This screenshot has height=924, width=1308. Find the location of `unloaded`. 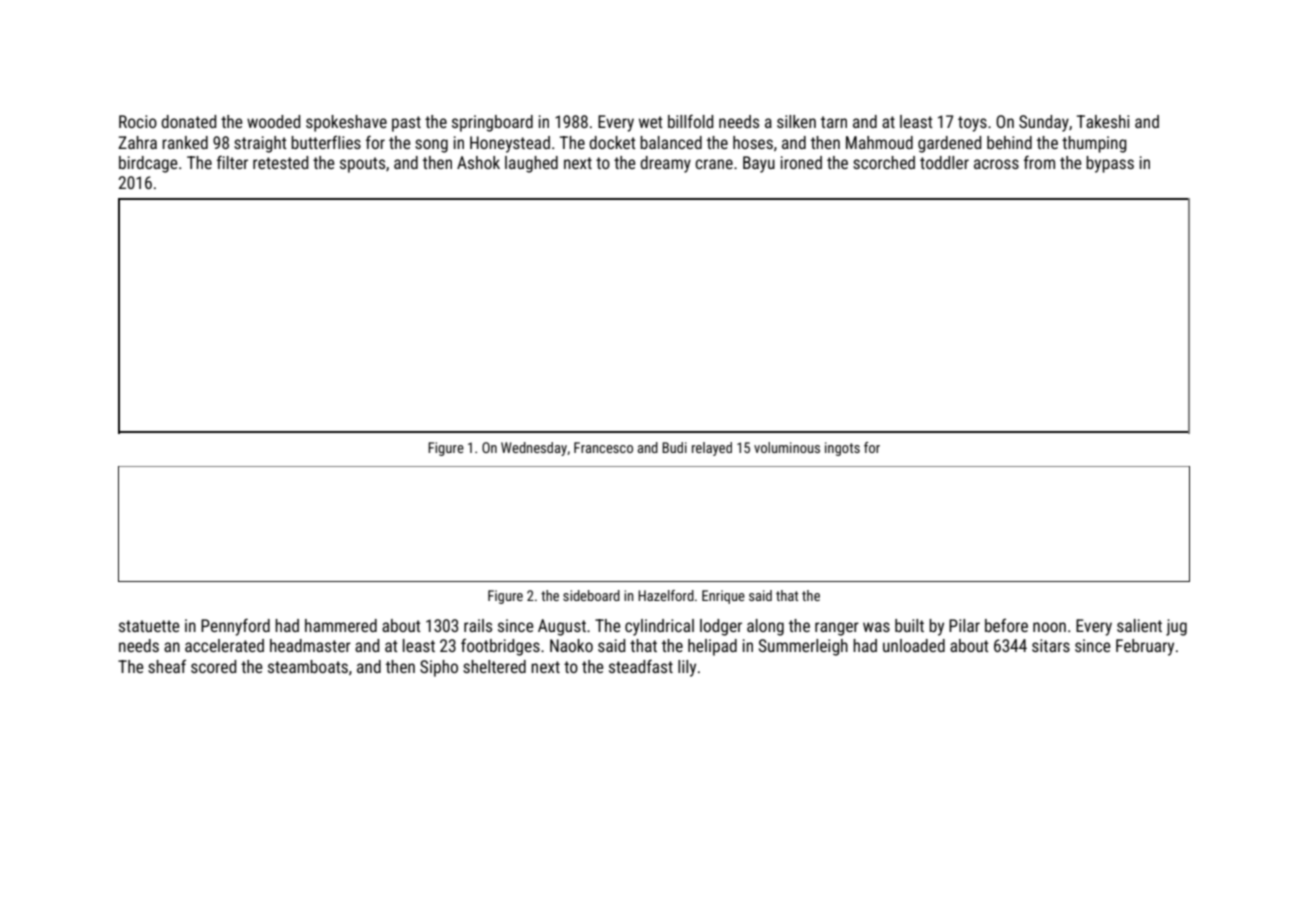

unloaded is located at coordinates (914, 645).
